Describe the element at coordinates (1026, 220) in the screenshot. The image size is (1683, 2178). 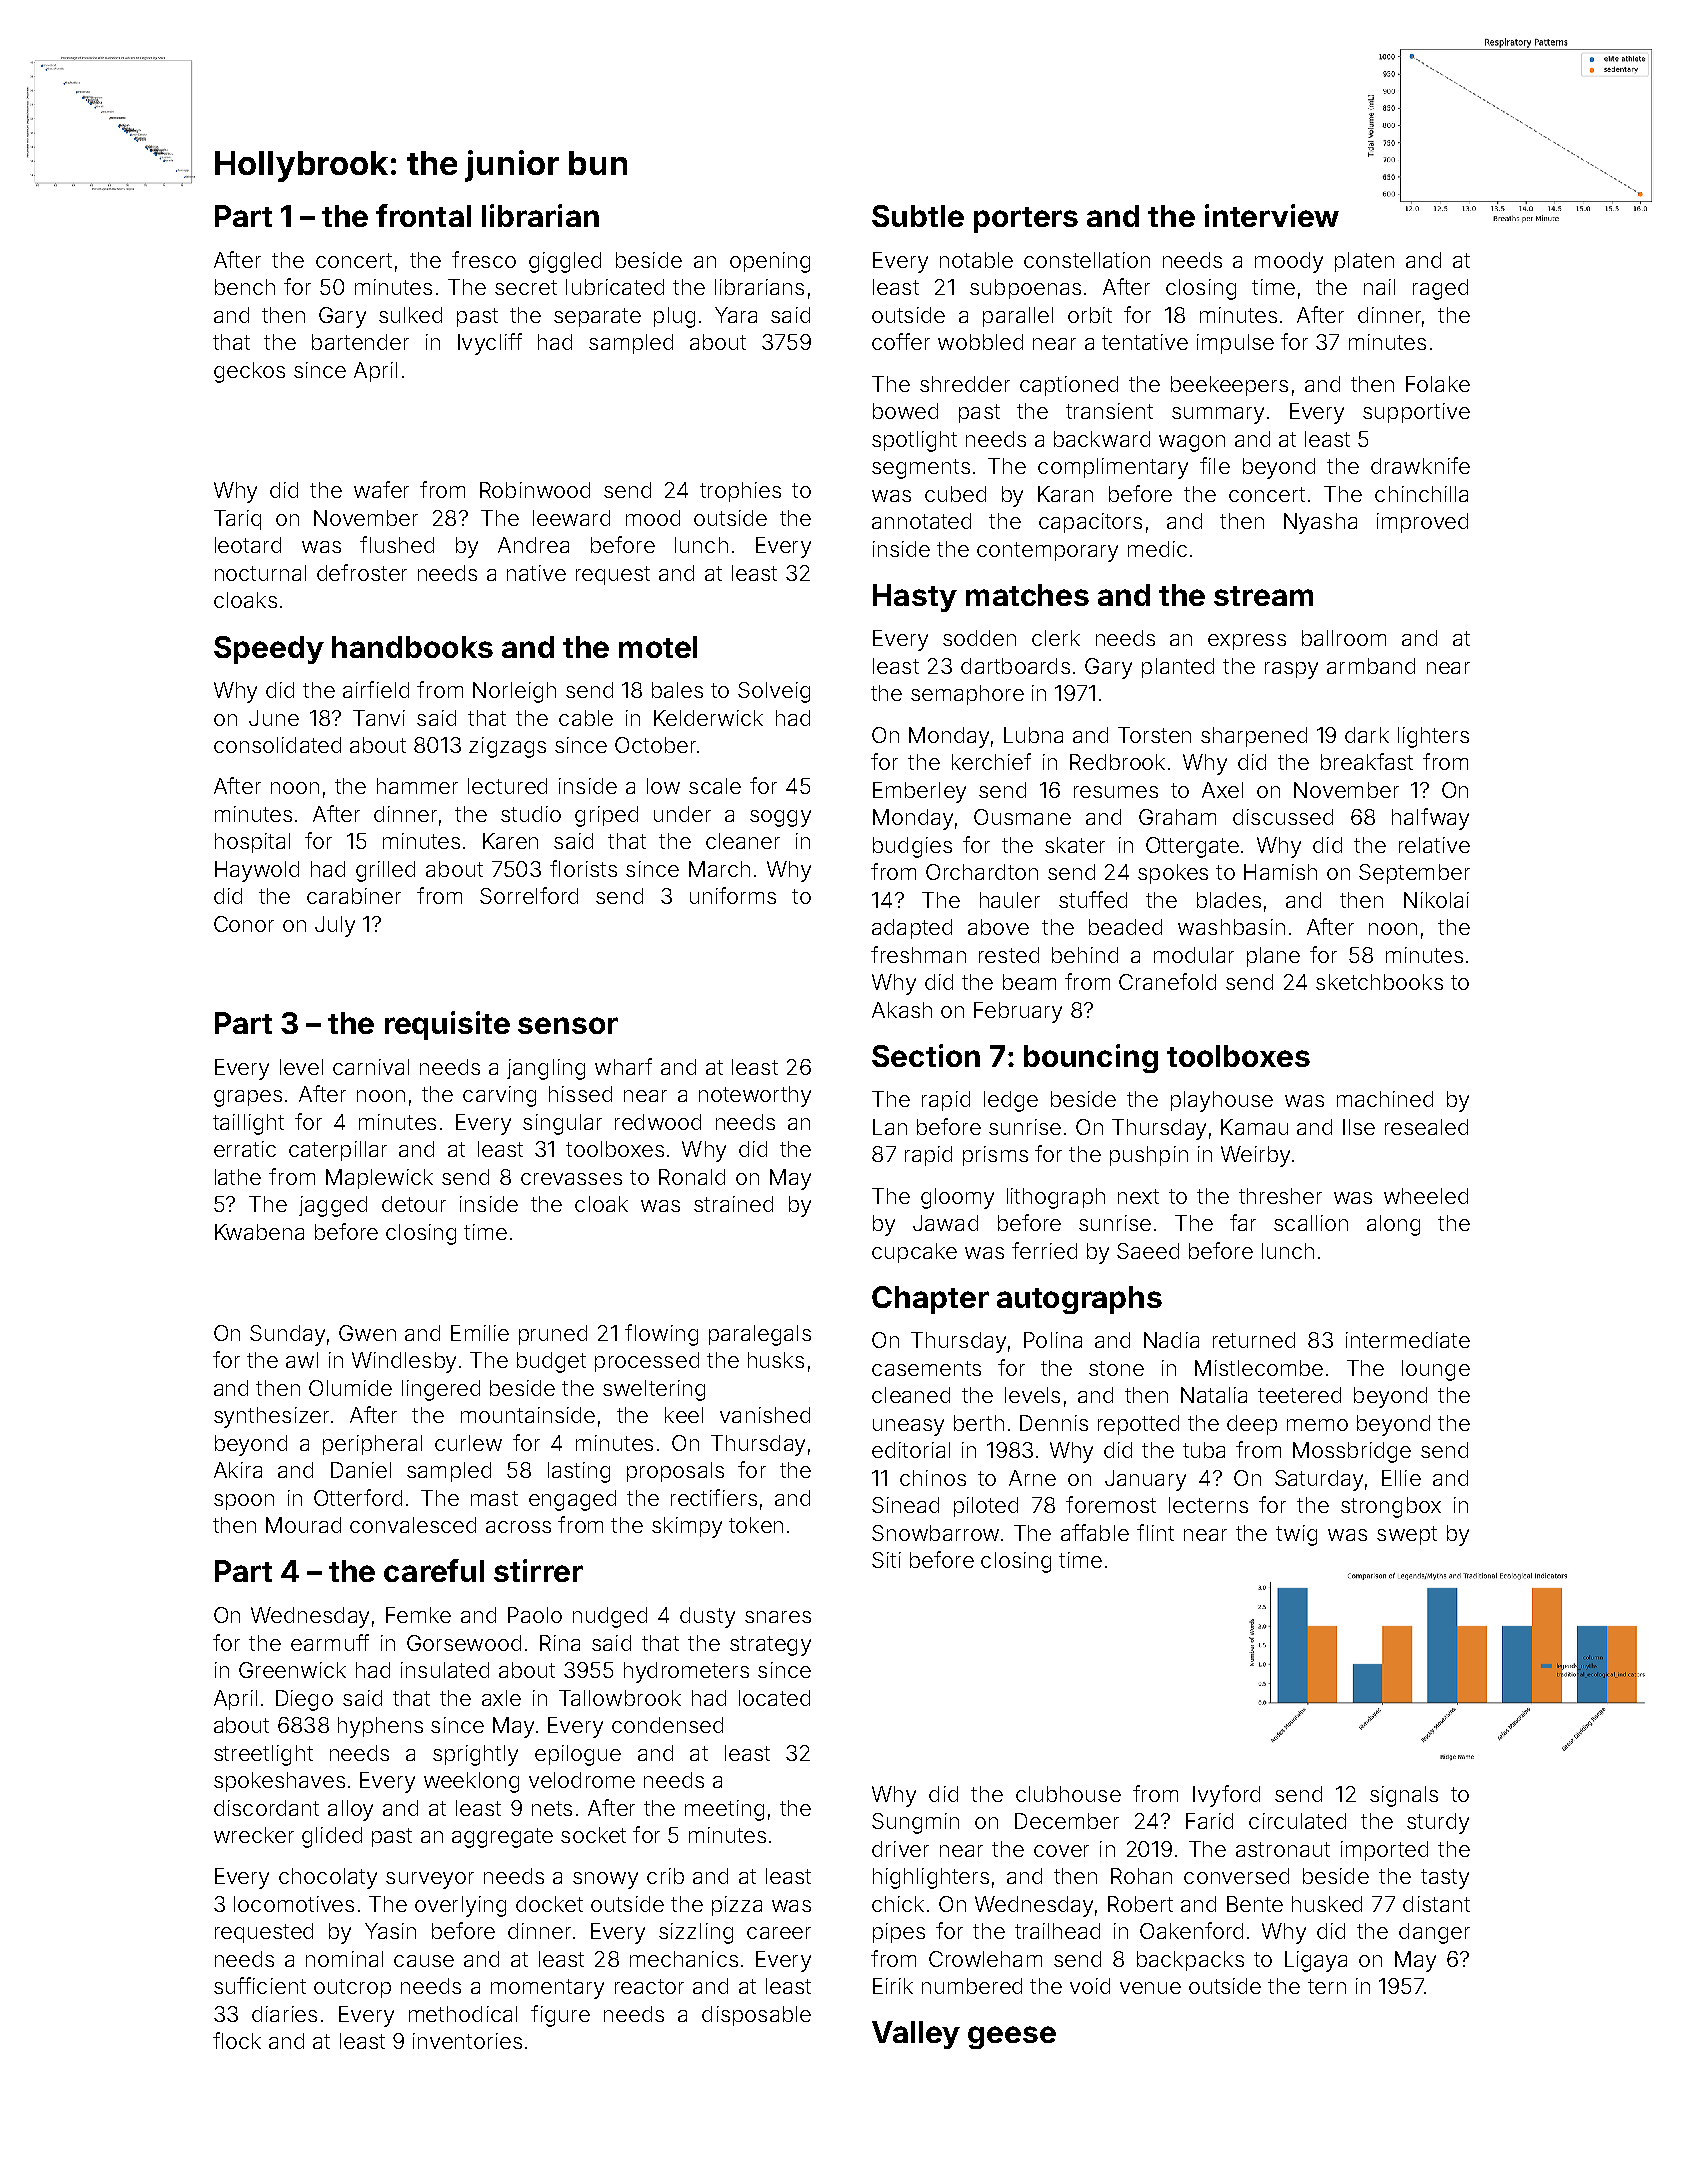
I see `porters` at that location.
